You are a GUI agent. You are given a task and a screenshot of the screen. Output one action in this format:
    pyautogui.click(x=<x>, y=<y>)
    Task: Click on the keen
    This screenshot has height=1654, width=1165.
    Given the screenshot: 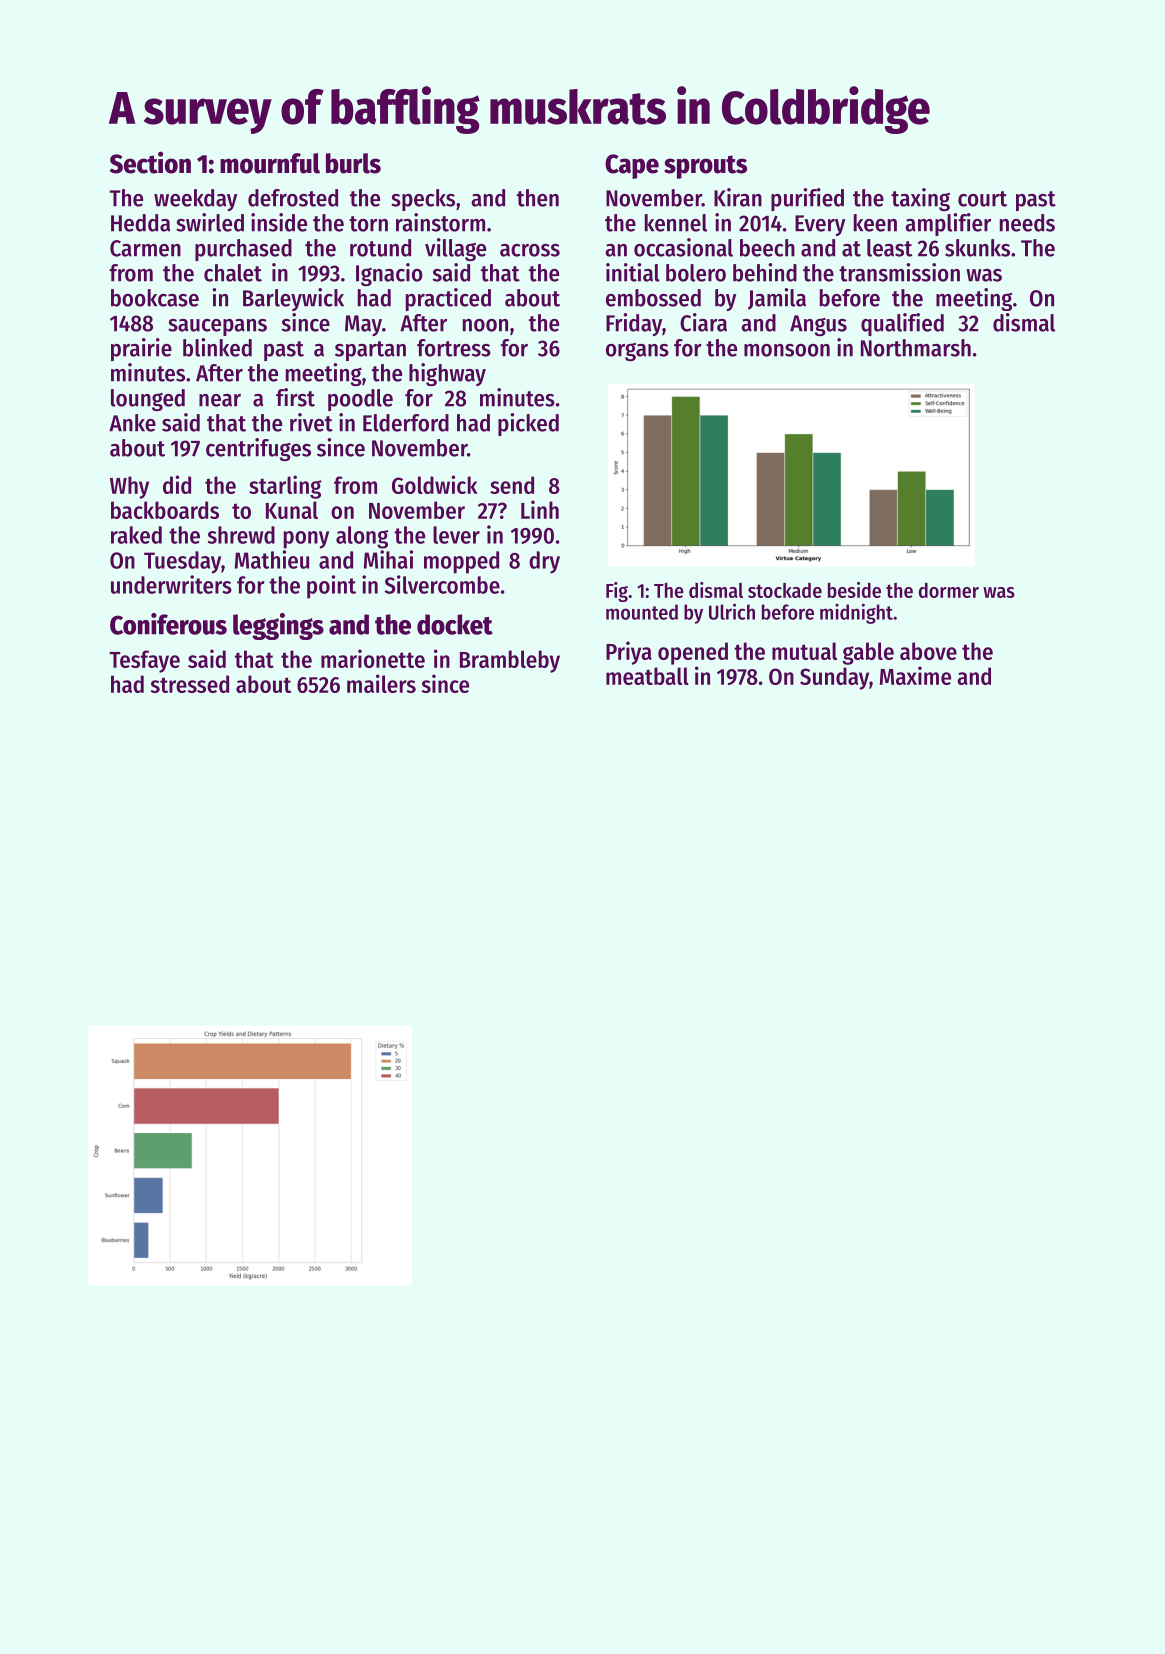 What is the action you would take?
    pyautogui.click(x=875, y=223)
